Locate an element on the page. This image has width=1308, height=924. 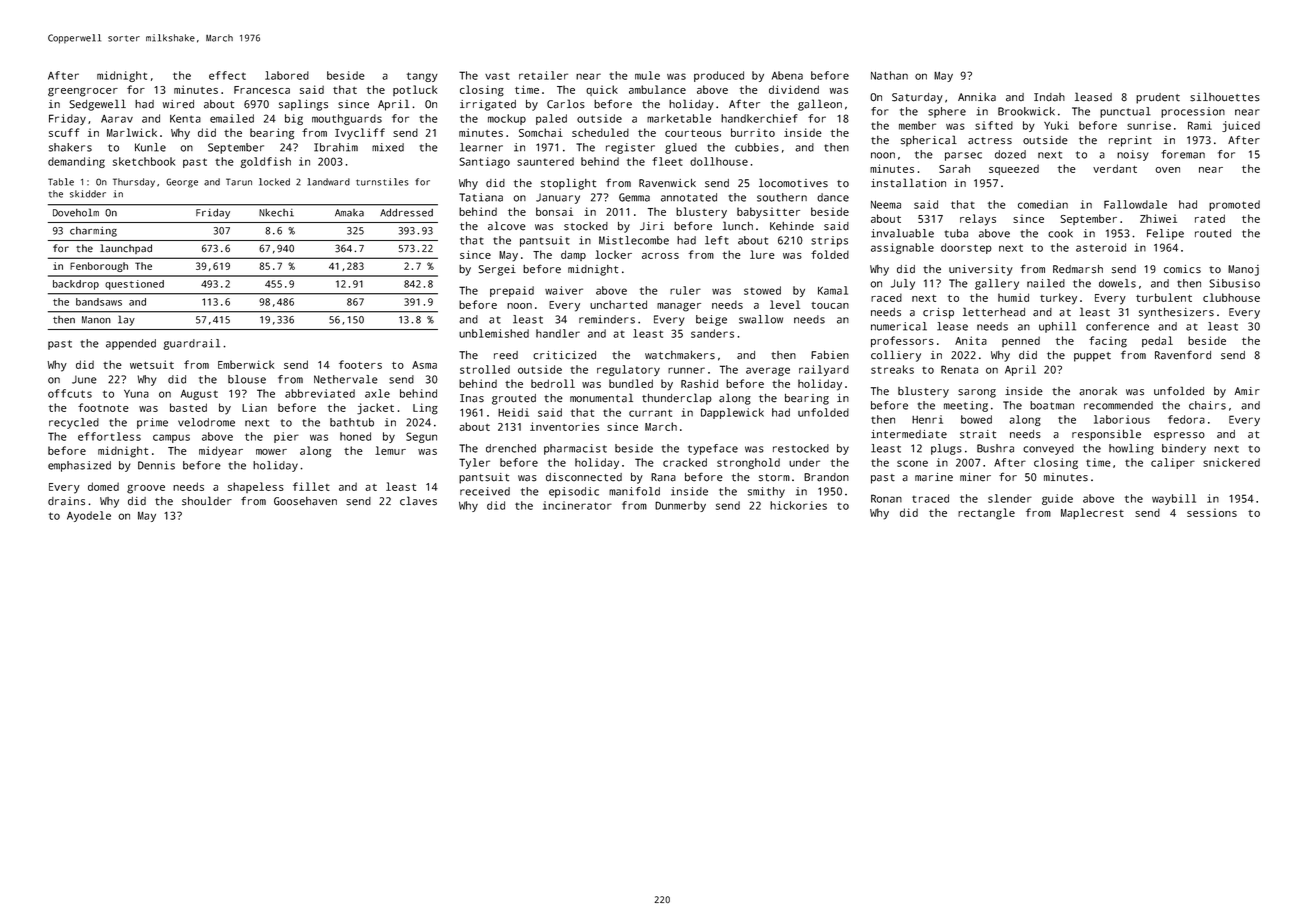
Nathan is located at coordinates (889, 75).
